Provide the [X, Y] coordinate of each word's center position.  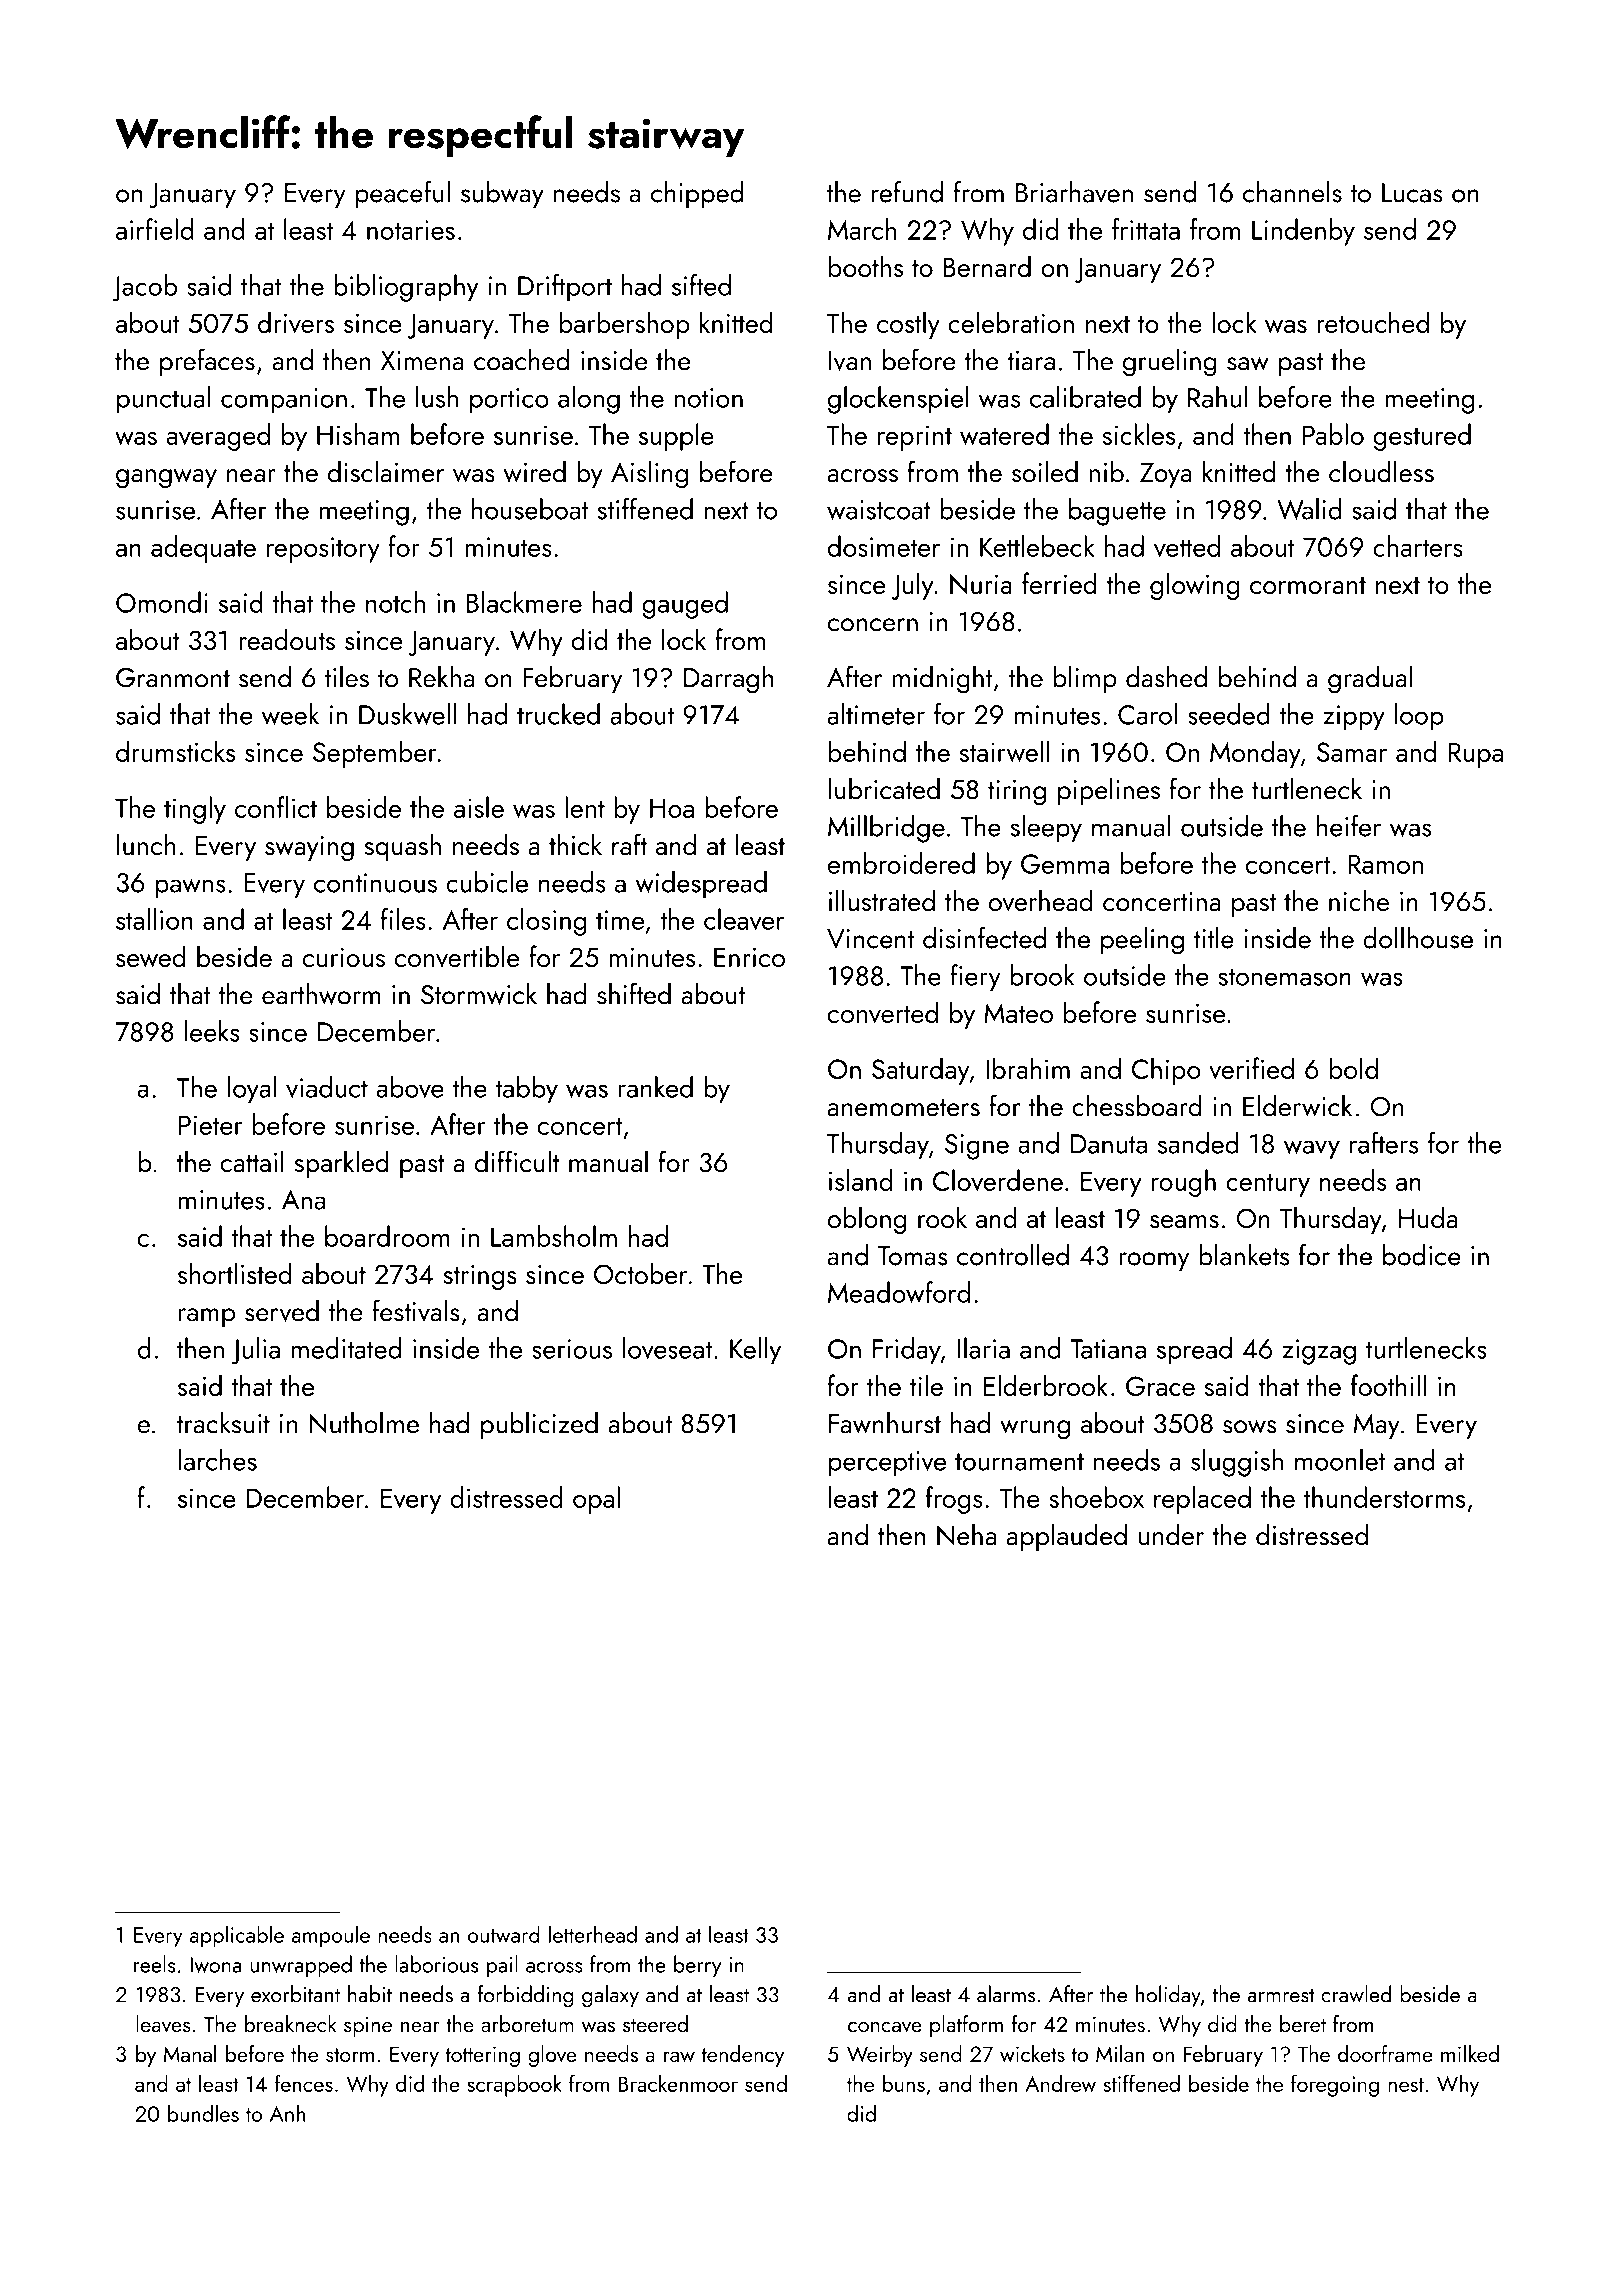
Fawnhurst [885, 1423]
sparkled [341, 1164]
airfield [155, 229]
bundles [203, 2113]
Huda [1428, 1217]
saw [1248, 364]
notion [708, 398]
